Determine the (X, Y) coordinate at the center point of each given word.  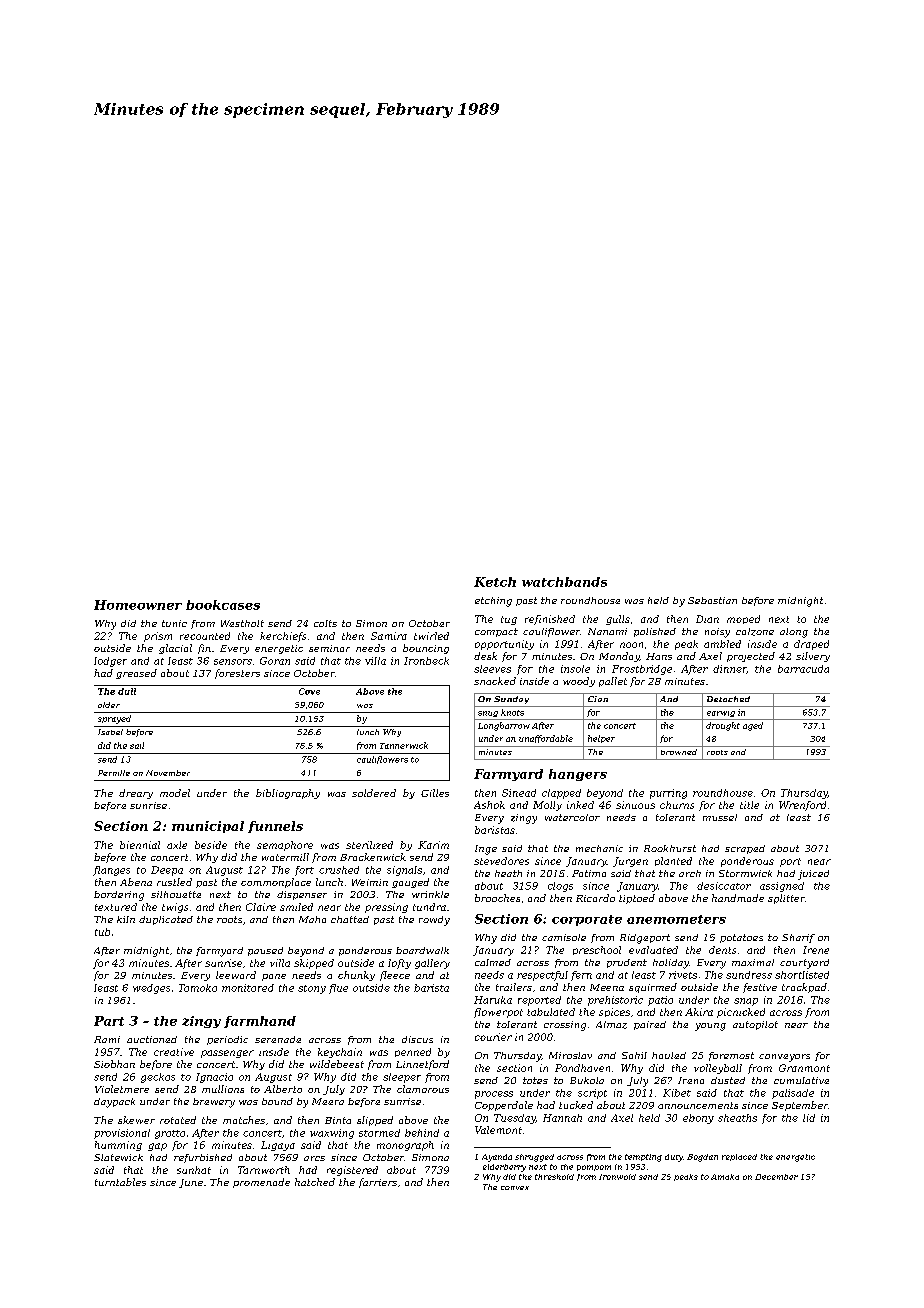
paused (265, 951)
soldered (374, 793)
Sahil (634, 1055)
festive (760, 988)
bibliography (288, 794)
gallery (432, 964)
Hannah (562, 1118)
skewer (136, 1120)
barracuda (803, 669)
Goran (275, 661)
